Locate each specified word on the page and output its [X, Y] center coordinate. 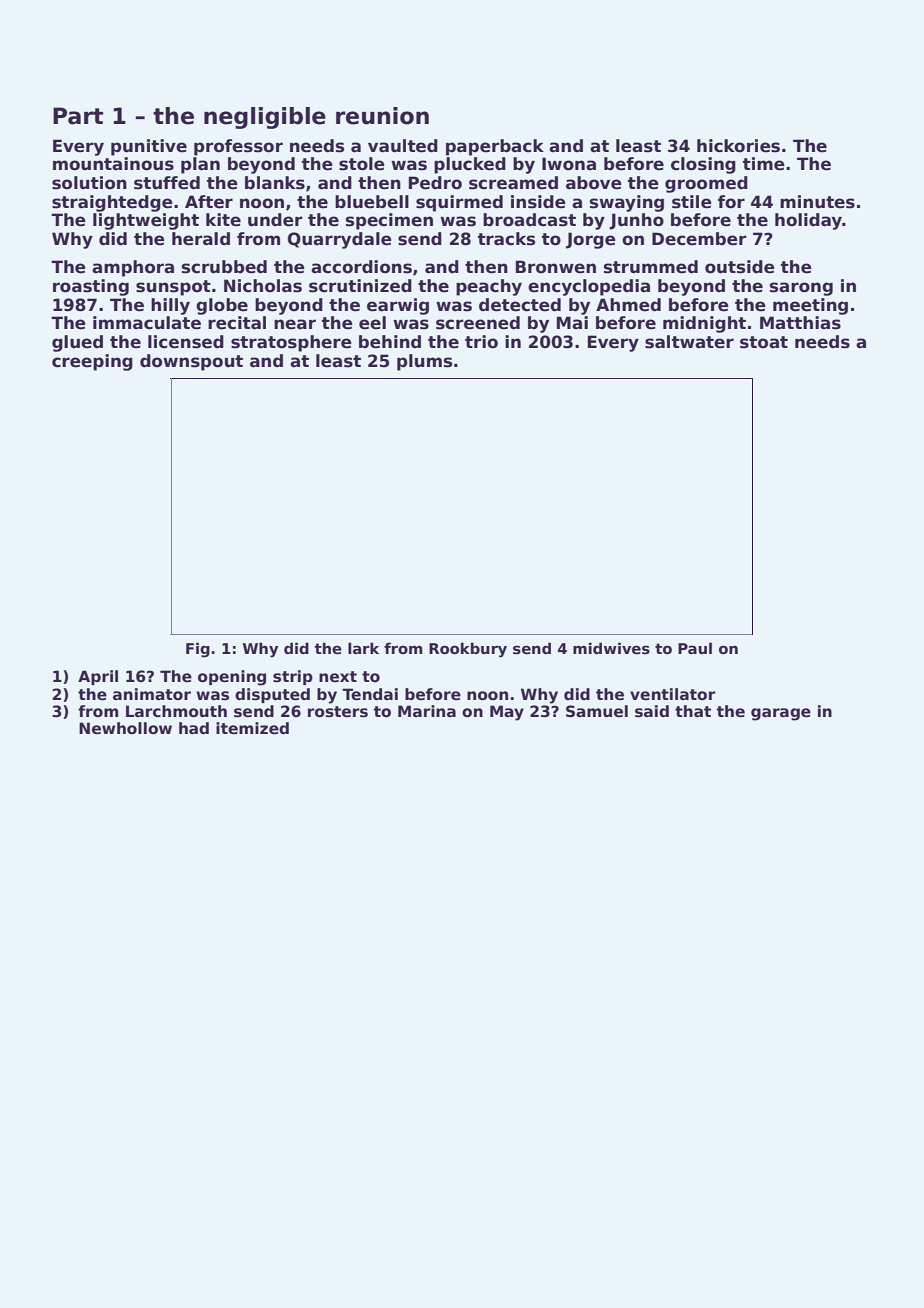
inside [538, 202]
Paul [695, 648]
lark [363, 648]
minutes [817, 202]
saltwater [689, 342]
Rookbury [468, 649]
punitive [149, 147]
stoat [764, 342]
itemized [252, 728]
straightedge [112, 203]
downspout [191, 362]
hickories [738, 146]
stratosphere [291, 343]
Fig [198, 649]
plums [424, 362]
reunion [382, 116]
